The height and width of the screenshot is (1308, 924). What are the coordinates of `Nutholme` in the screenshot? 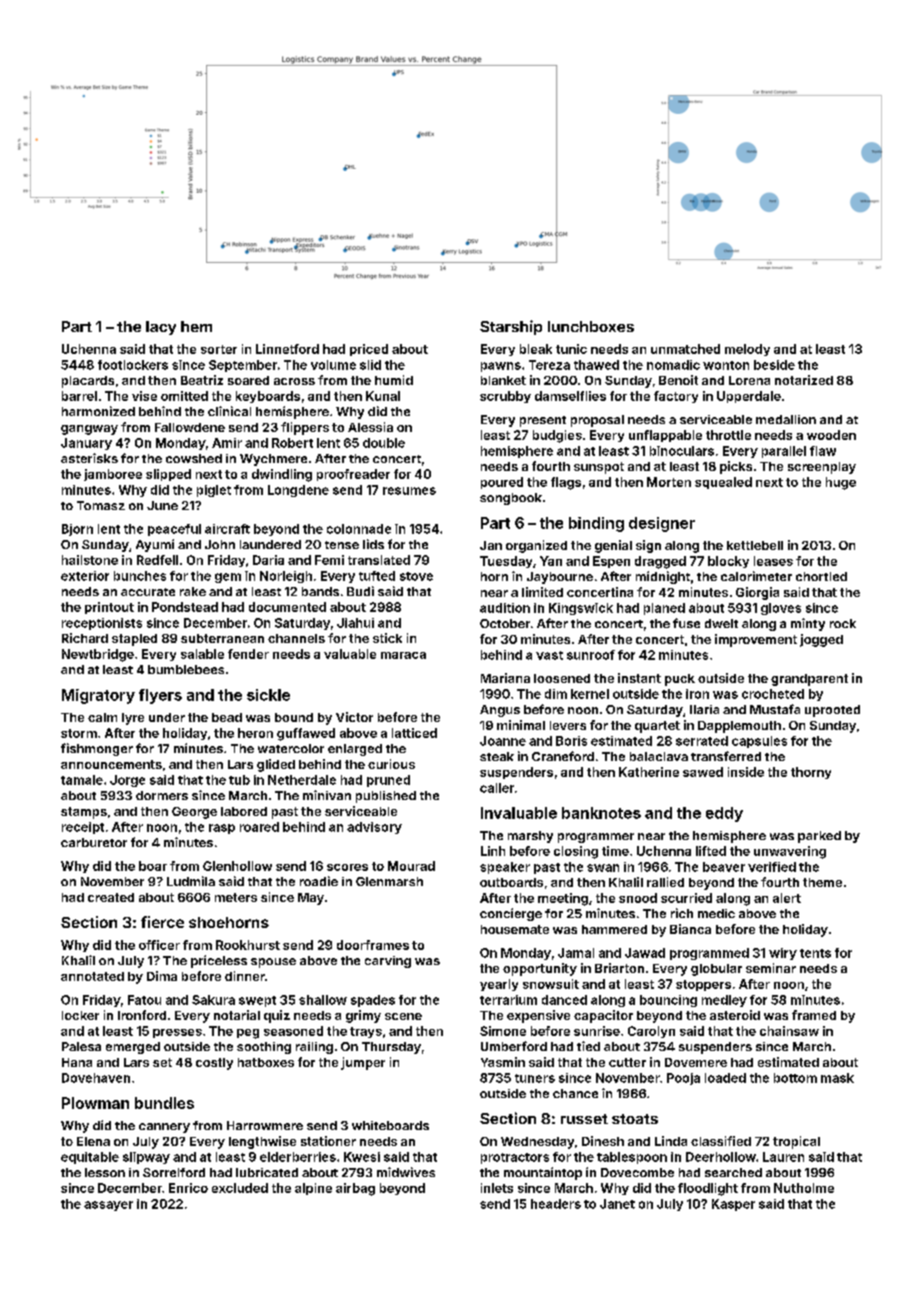 It's located at (804, 1188).
